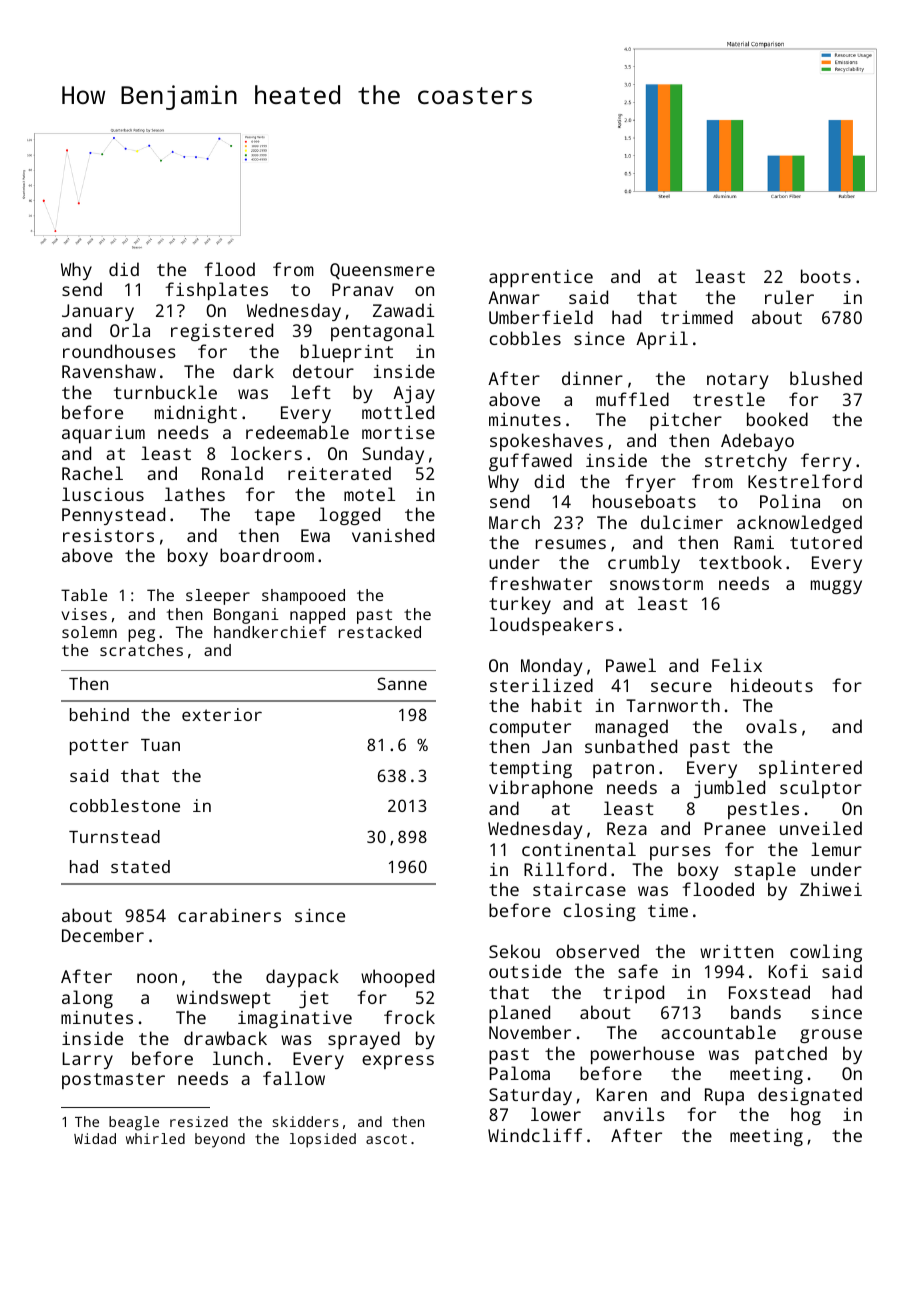 The height and width of the screenshot is (1311, 924). I want to click on lopsided, so click(323, 1140).
